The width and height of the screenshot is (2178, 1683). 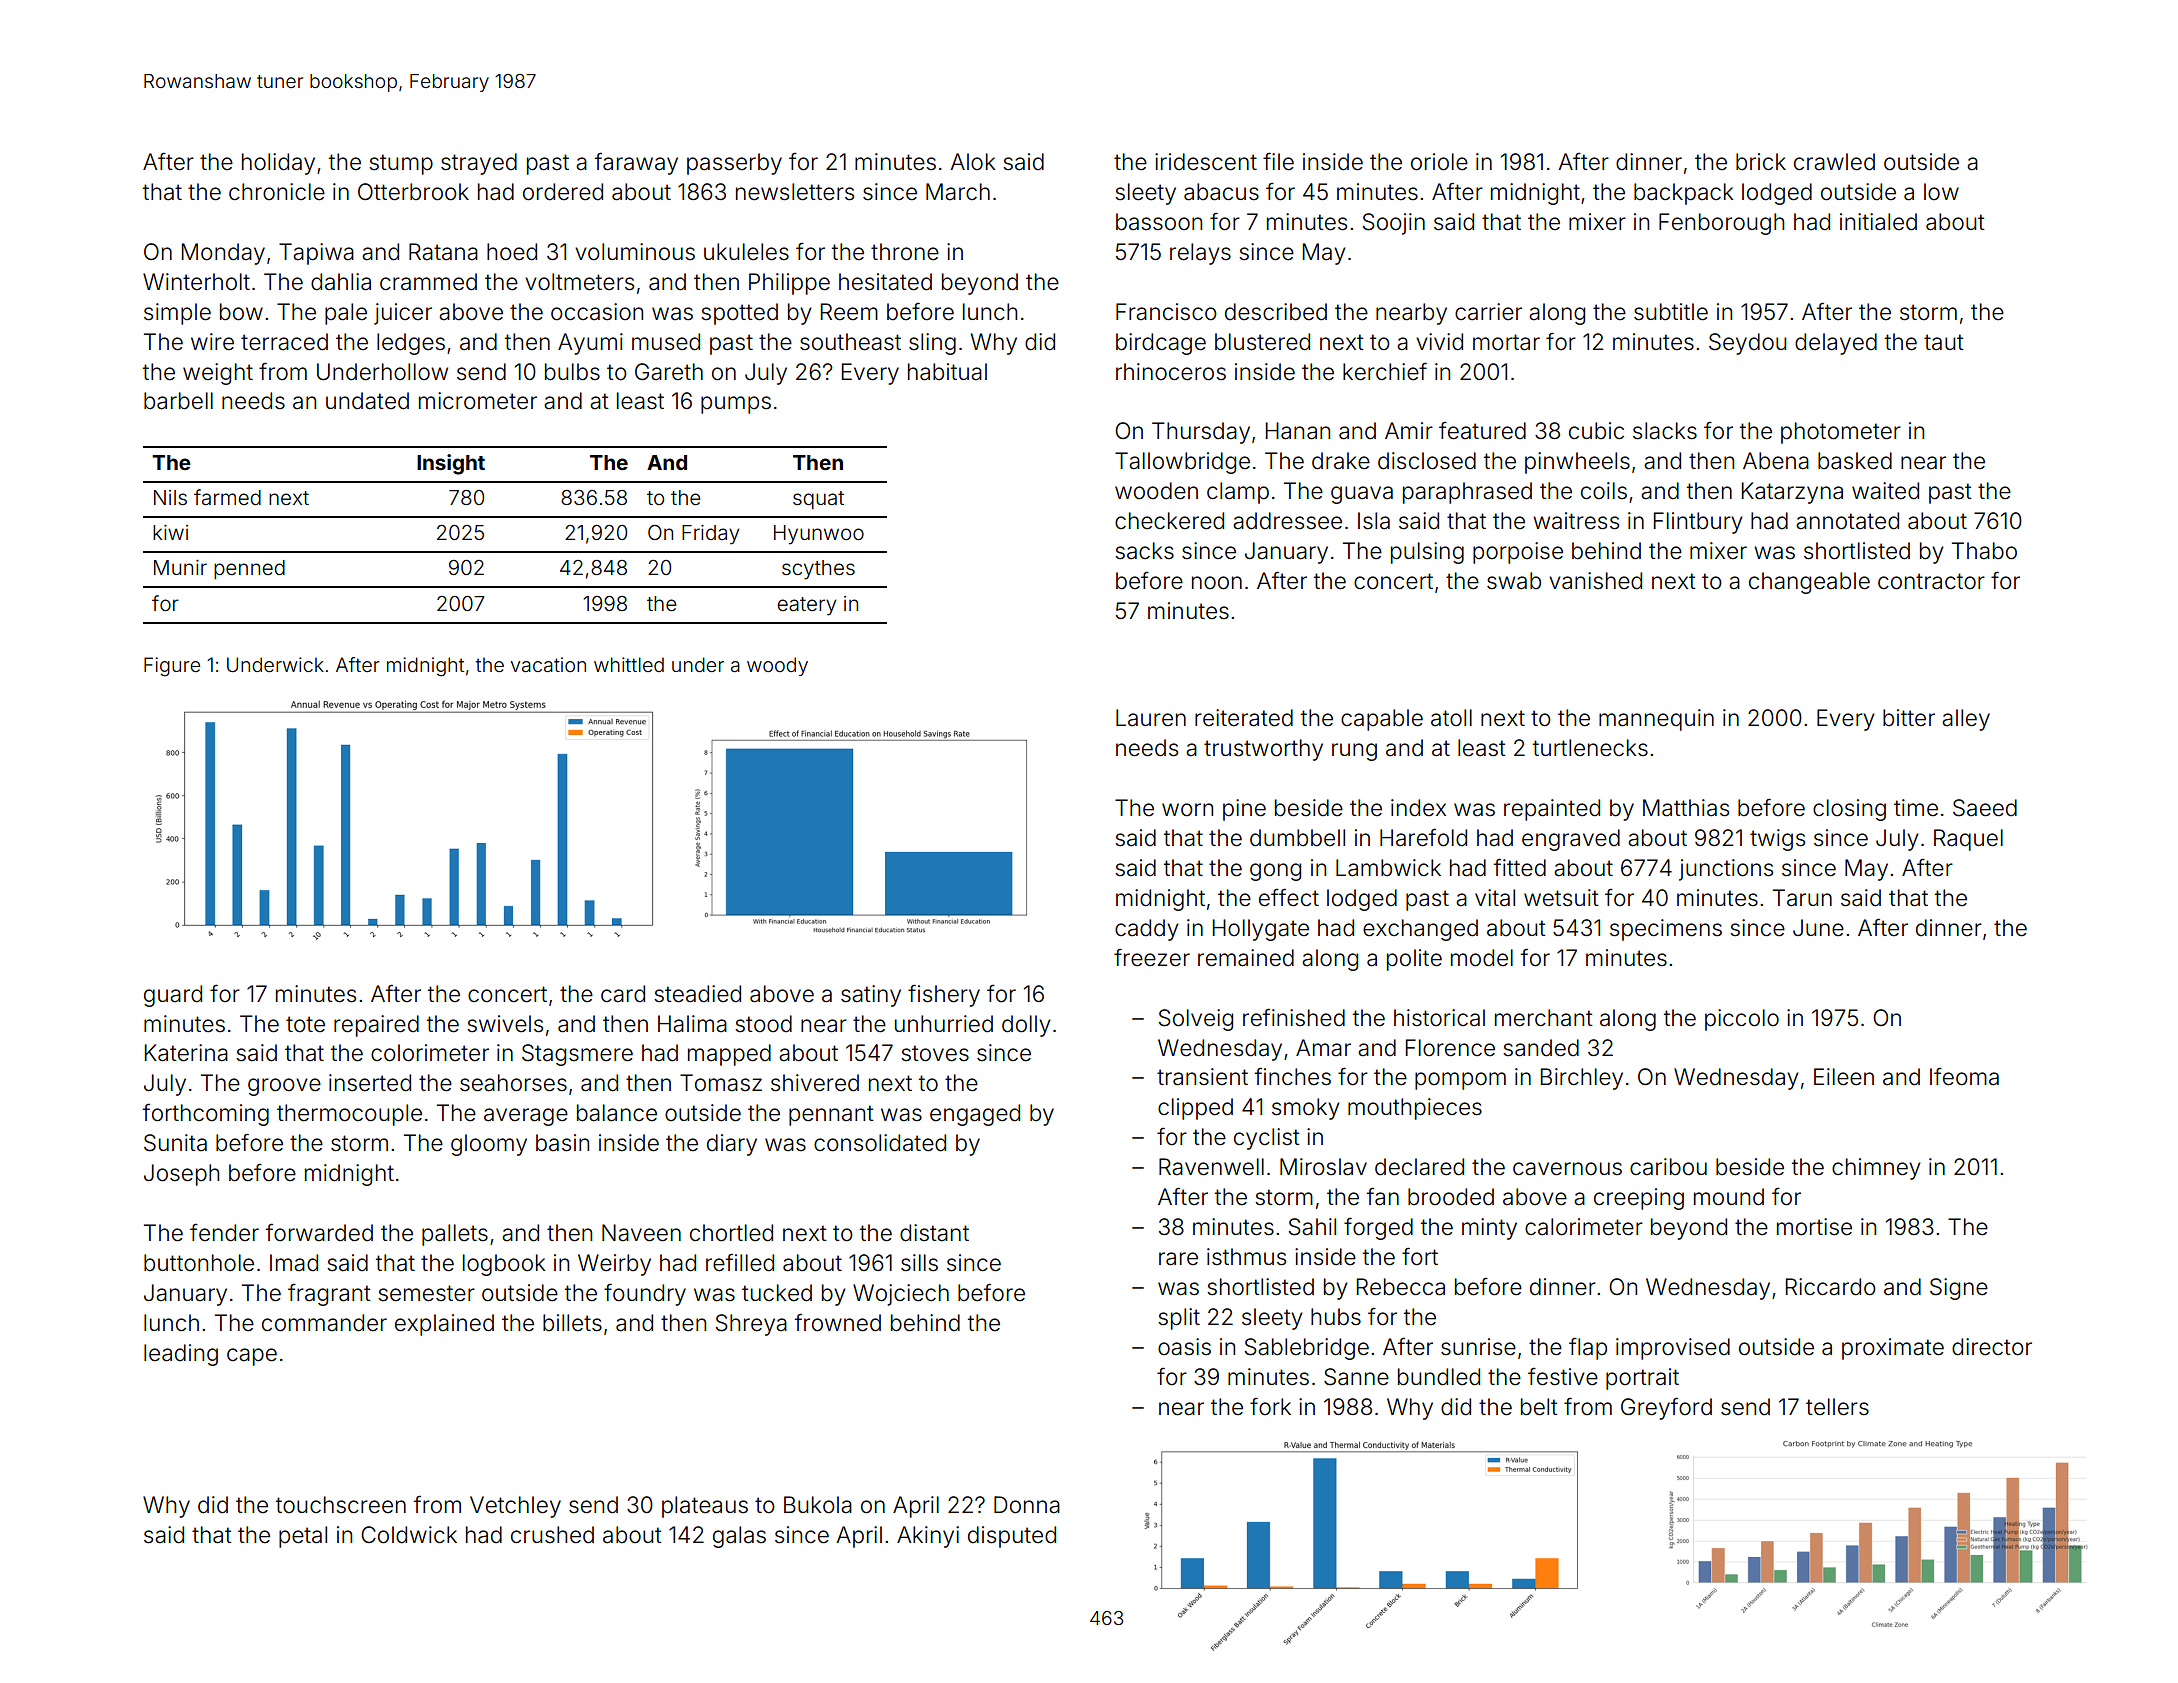 What do you see at coordinates (577, 1055) in the screenshot?
I see `Stagsmere` at bounding box center [577, 1055].
